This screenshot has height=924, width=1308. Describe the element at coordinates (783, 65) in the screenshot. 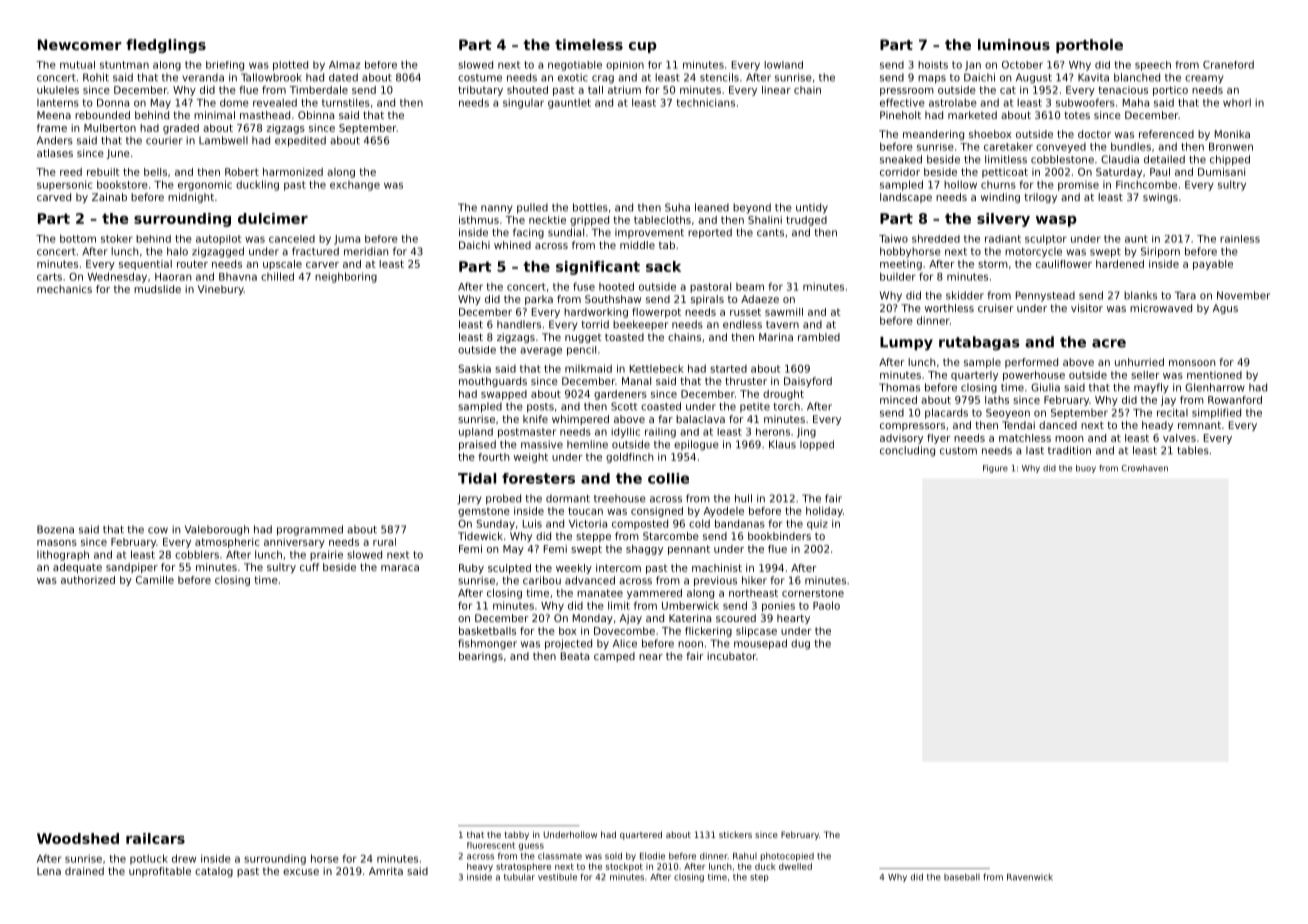

I see `lowland` at that location.
